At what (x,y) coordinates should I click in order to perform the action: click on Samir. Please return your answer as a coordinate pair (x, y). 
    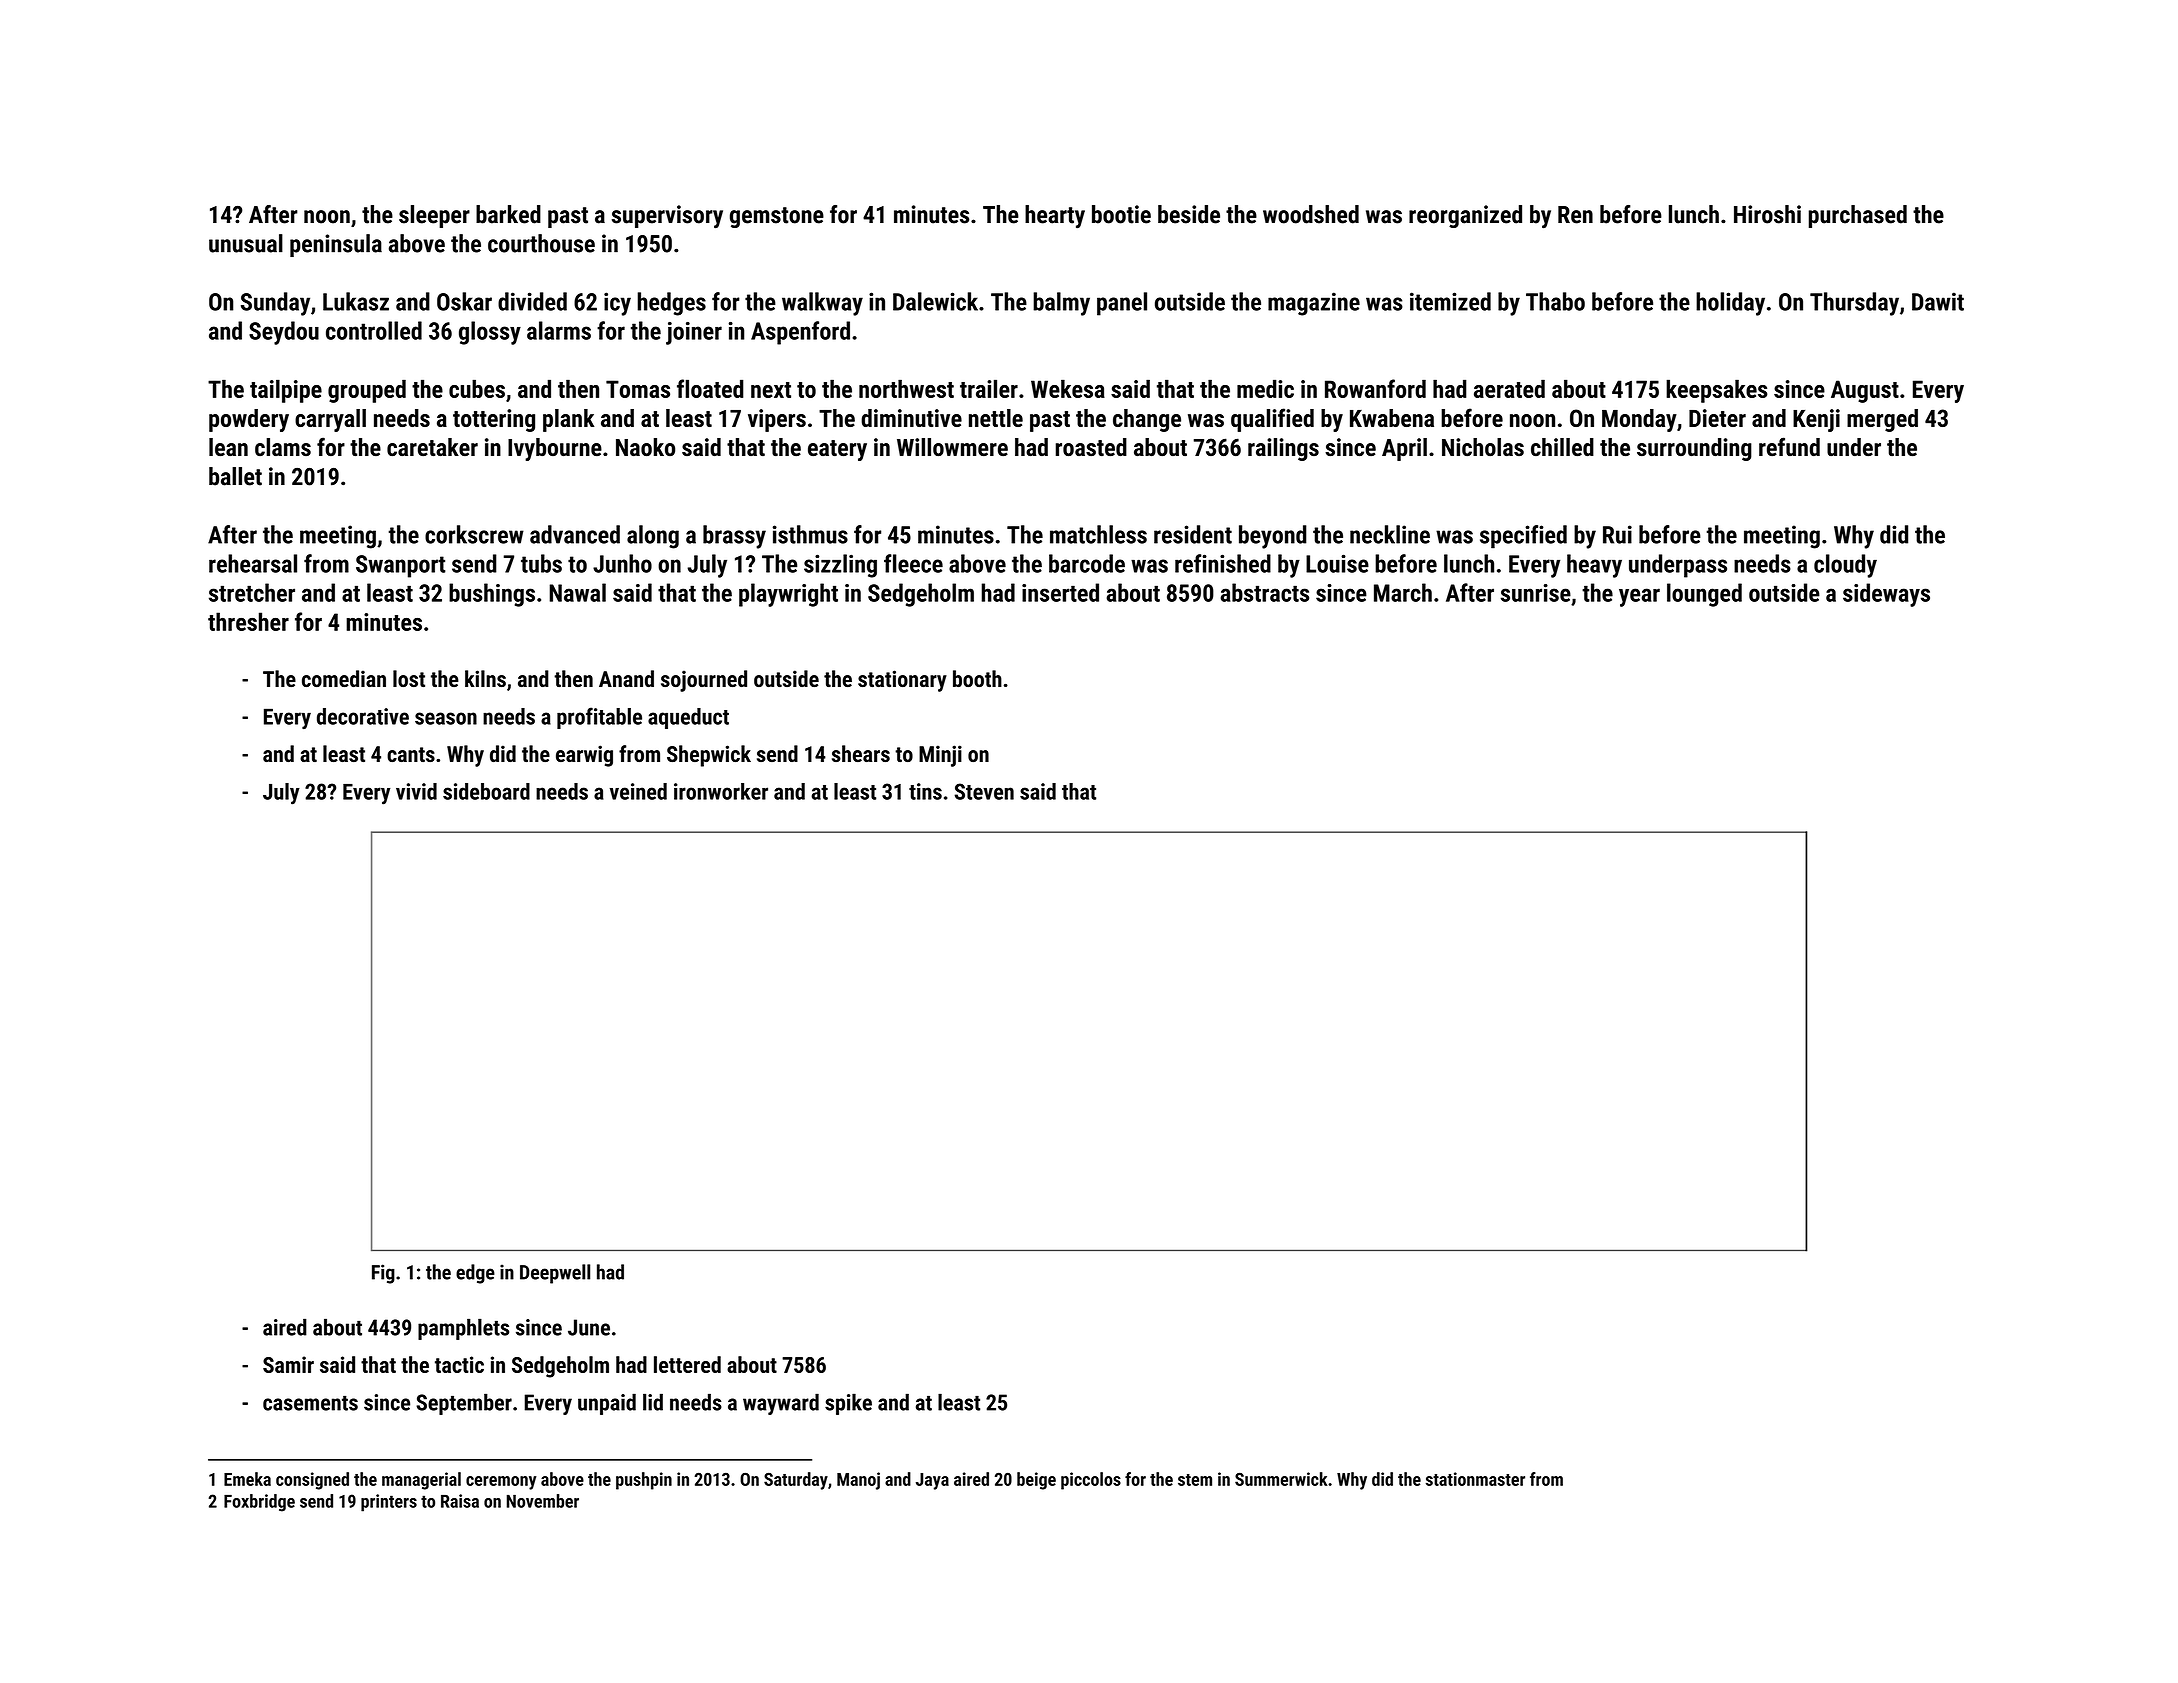
    Looking at the image, I should click on (288, 1364).
